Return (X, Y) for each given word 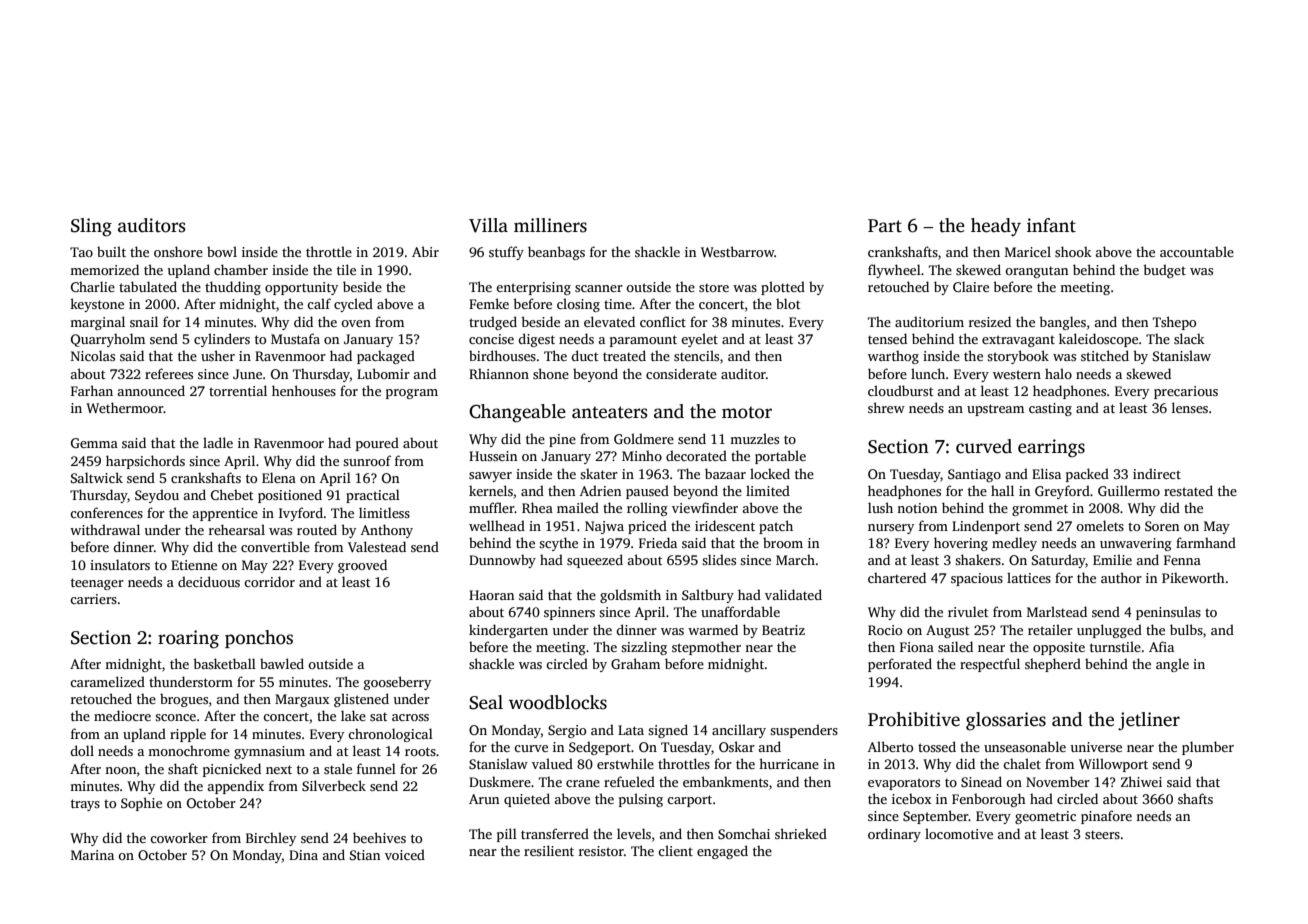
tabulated (148, 286)
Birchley (271, 839)
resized (990, 321)
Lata (631, 730)
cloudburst (900, 390)
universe (1096, 747)
